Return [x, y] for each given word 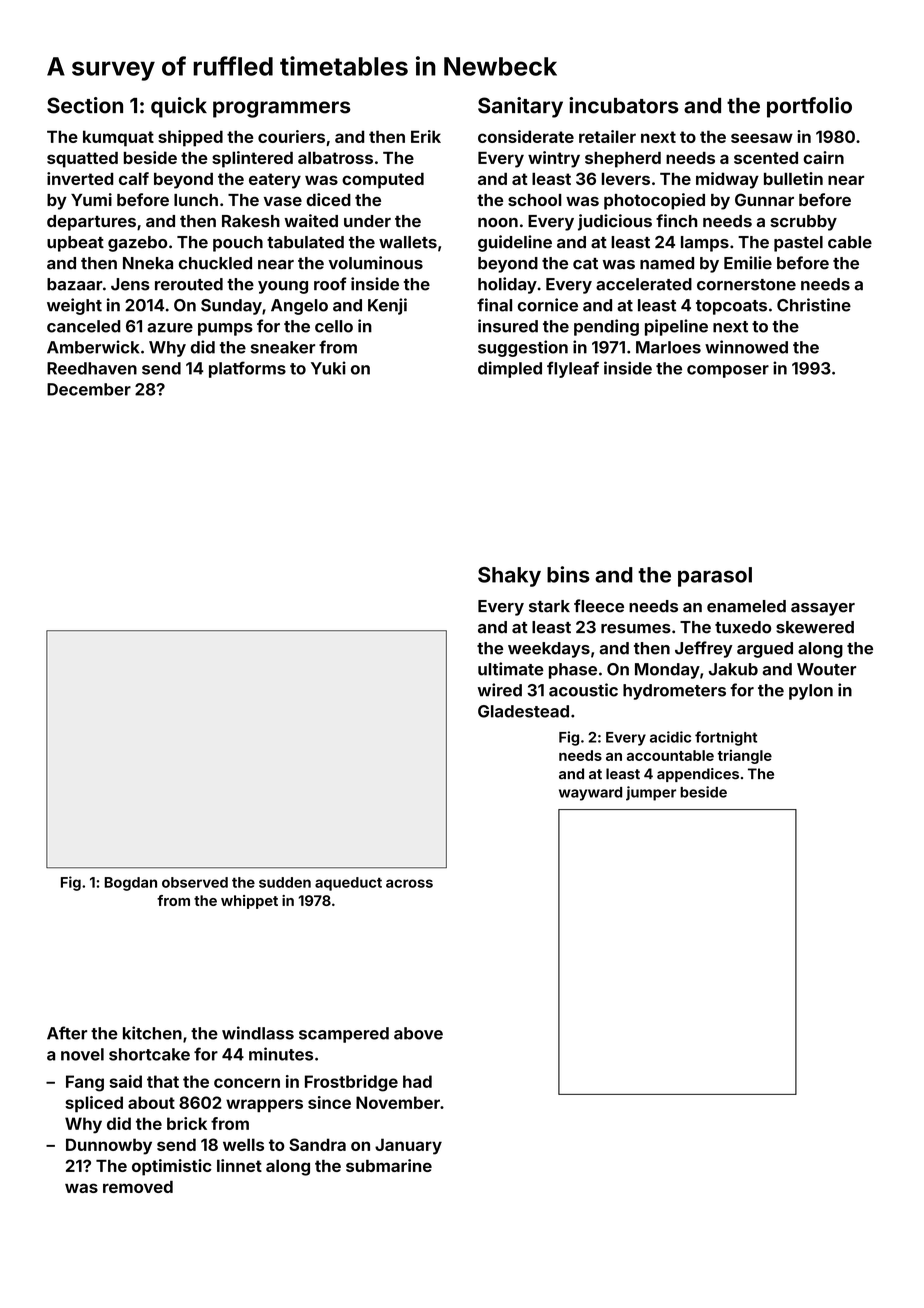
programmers [282, 109]
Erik [426, 136]
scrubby [803, 223]
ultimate [511, 669]
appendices [698, 775]
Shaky [509, 577]
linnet [239, 1165]
